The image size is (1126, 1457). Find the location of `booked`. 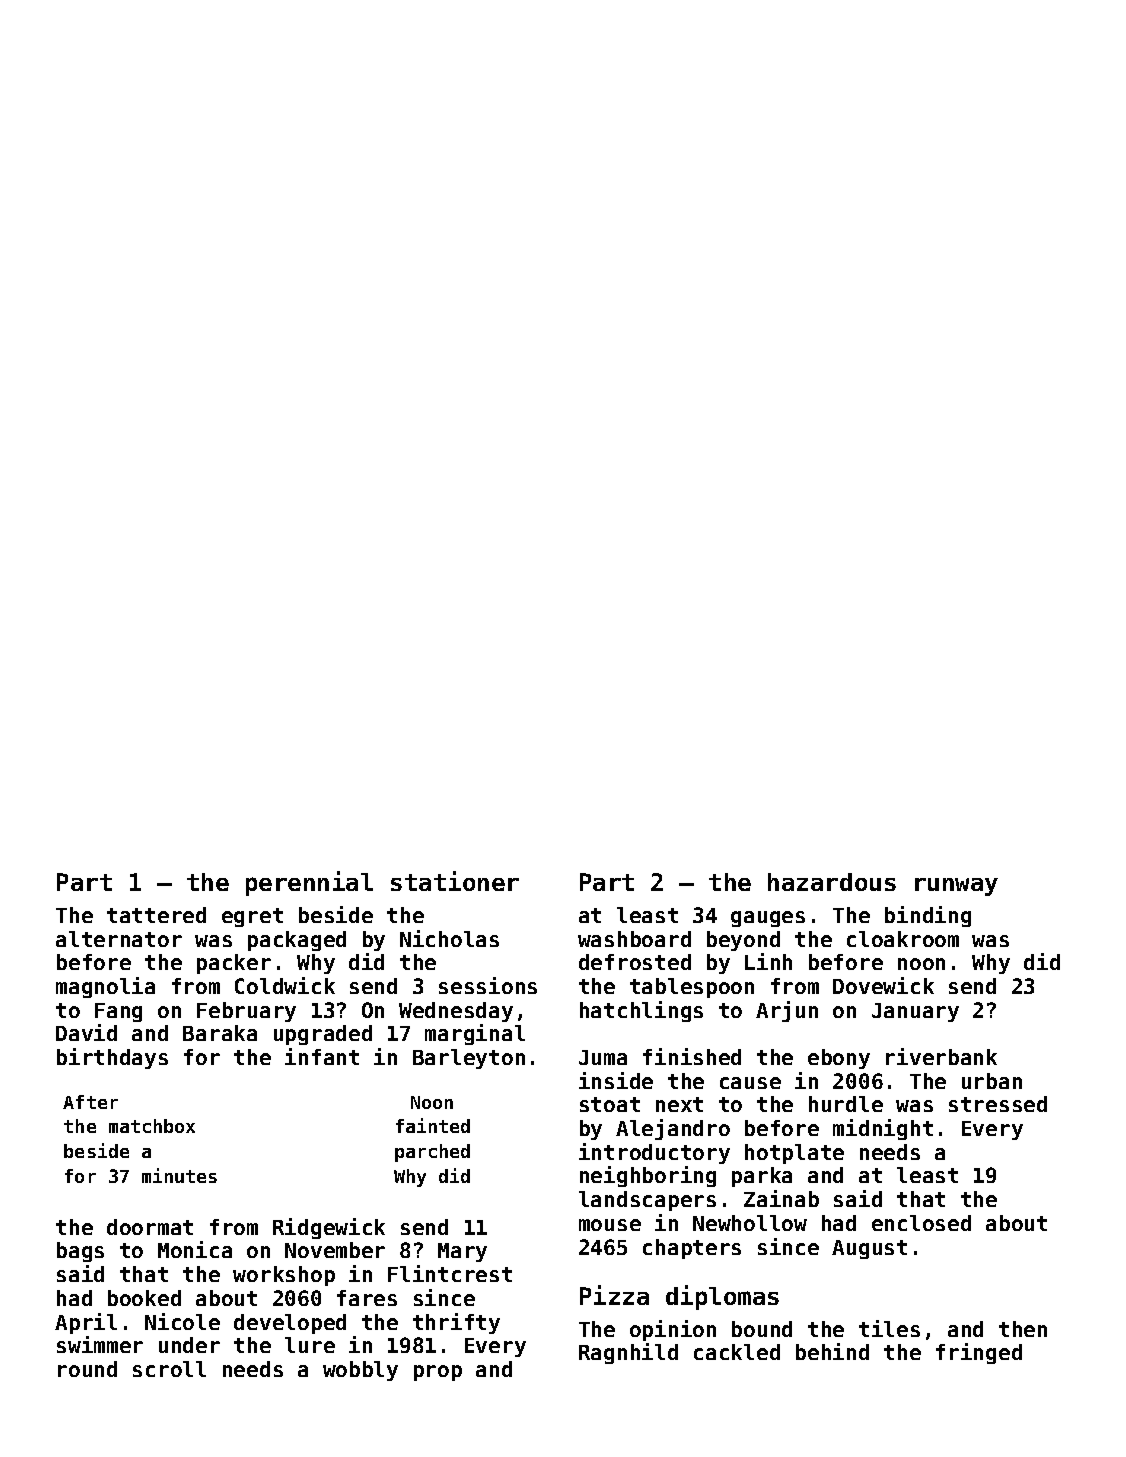

booked is located at coordinates (144, 1298).
